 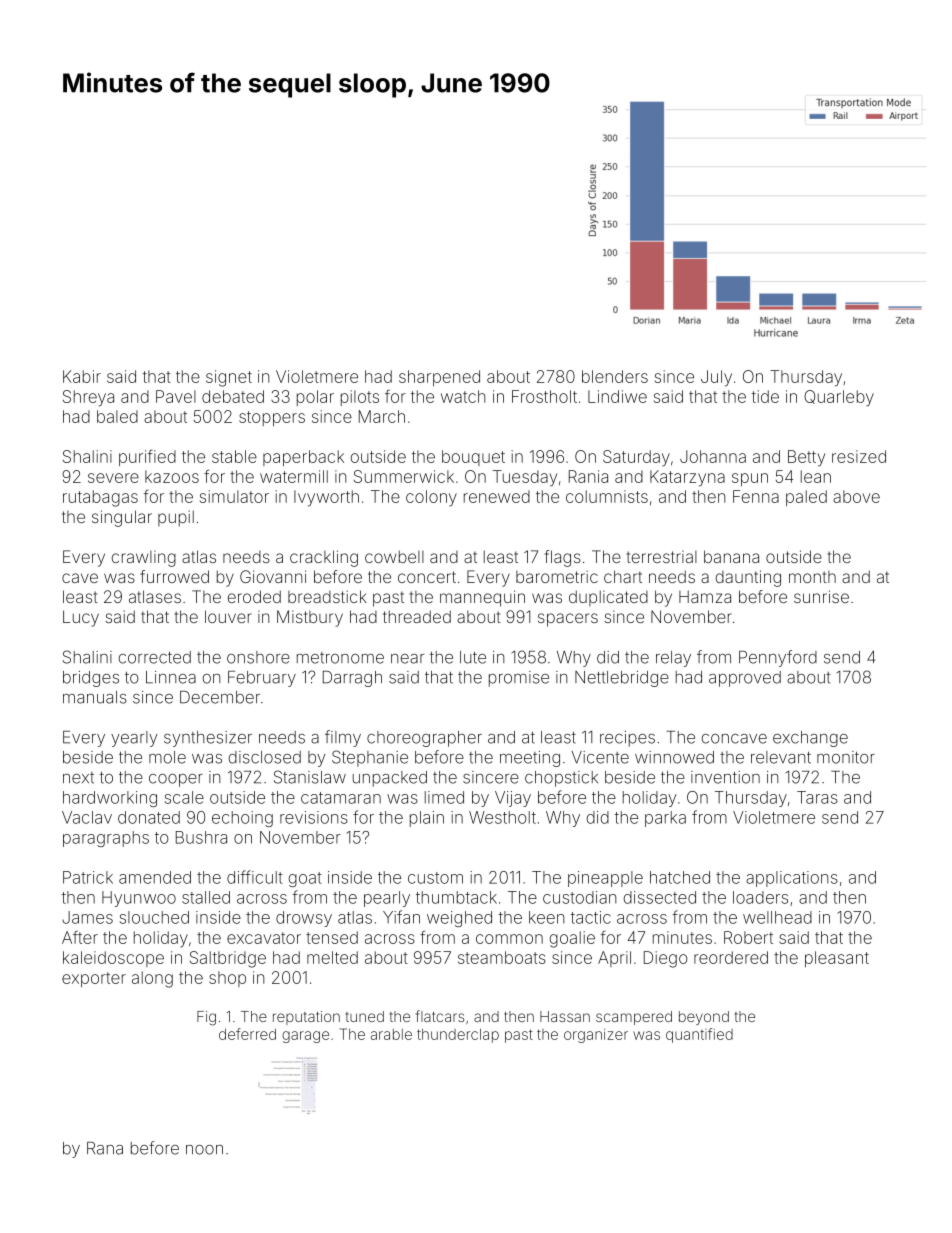 I want to click on Taras, so click(x=817, y=797).
